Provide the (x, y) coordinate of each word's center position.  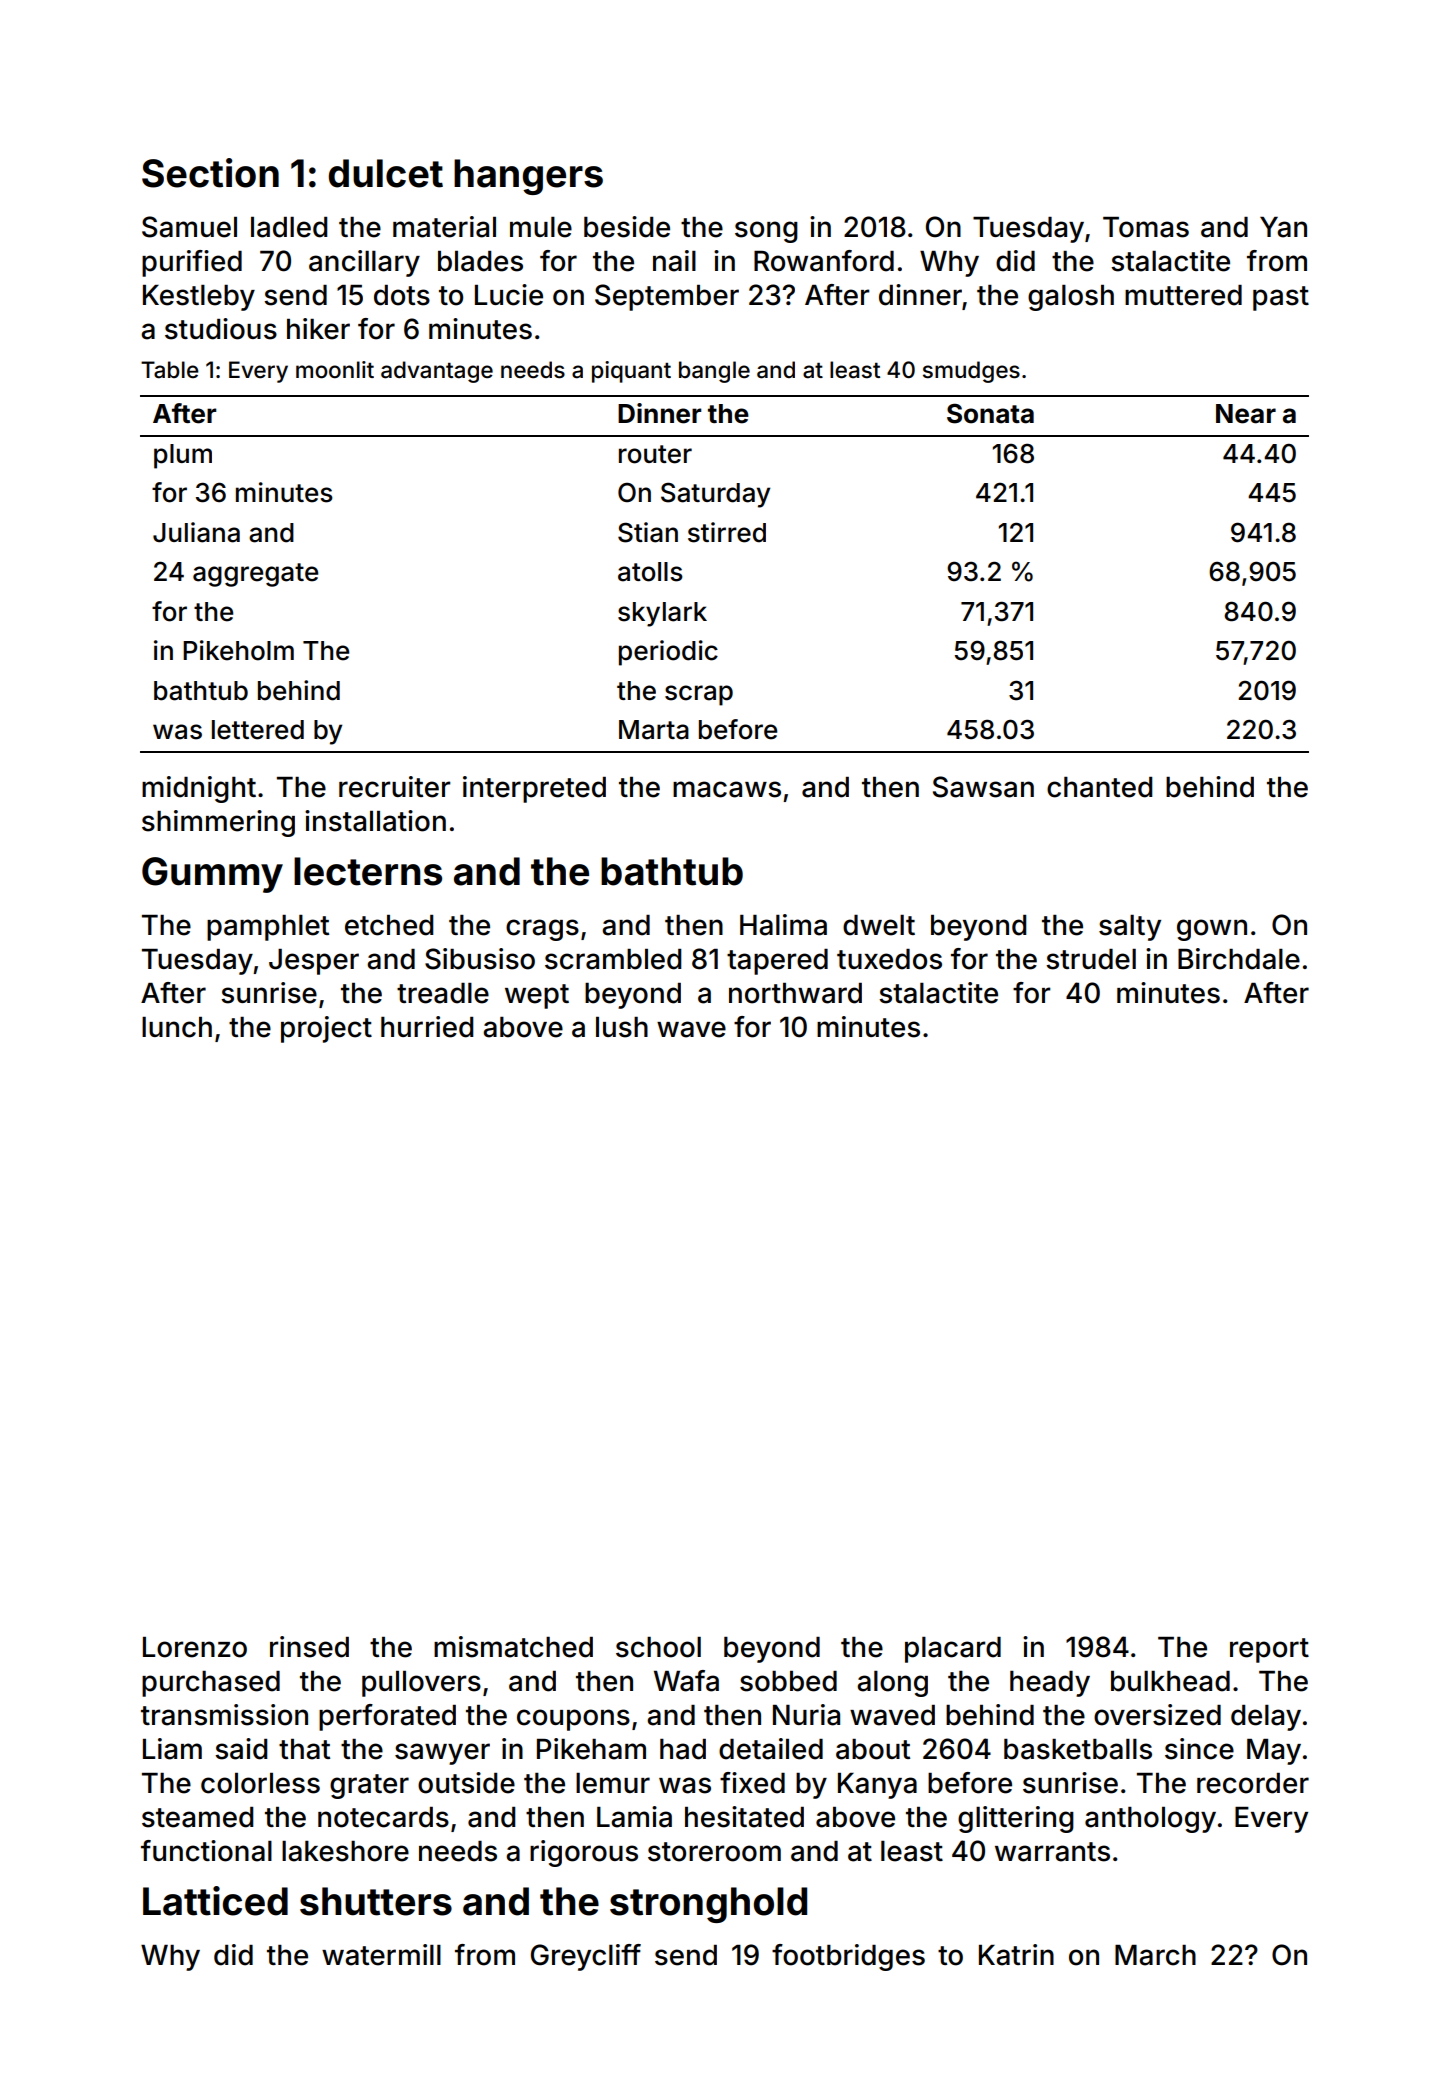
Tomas (1146, 227)
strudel (1091, 959)
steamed (197, 1817)
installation (375, 821)
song (766, 232)
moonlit (335, 370)
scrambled (613, 959)
